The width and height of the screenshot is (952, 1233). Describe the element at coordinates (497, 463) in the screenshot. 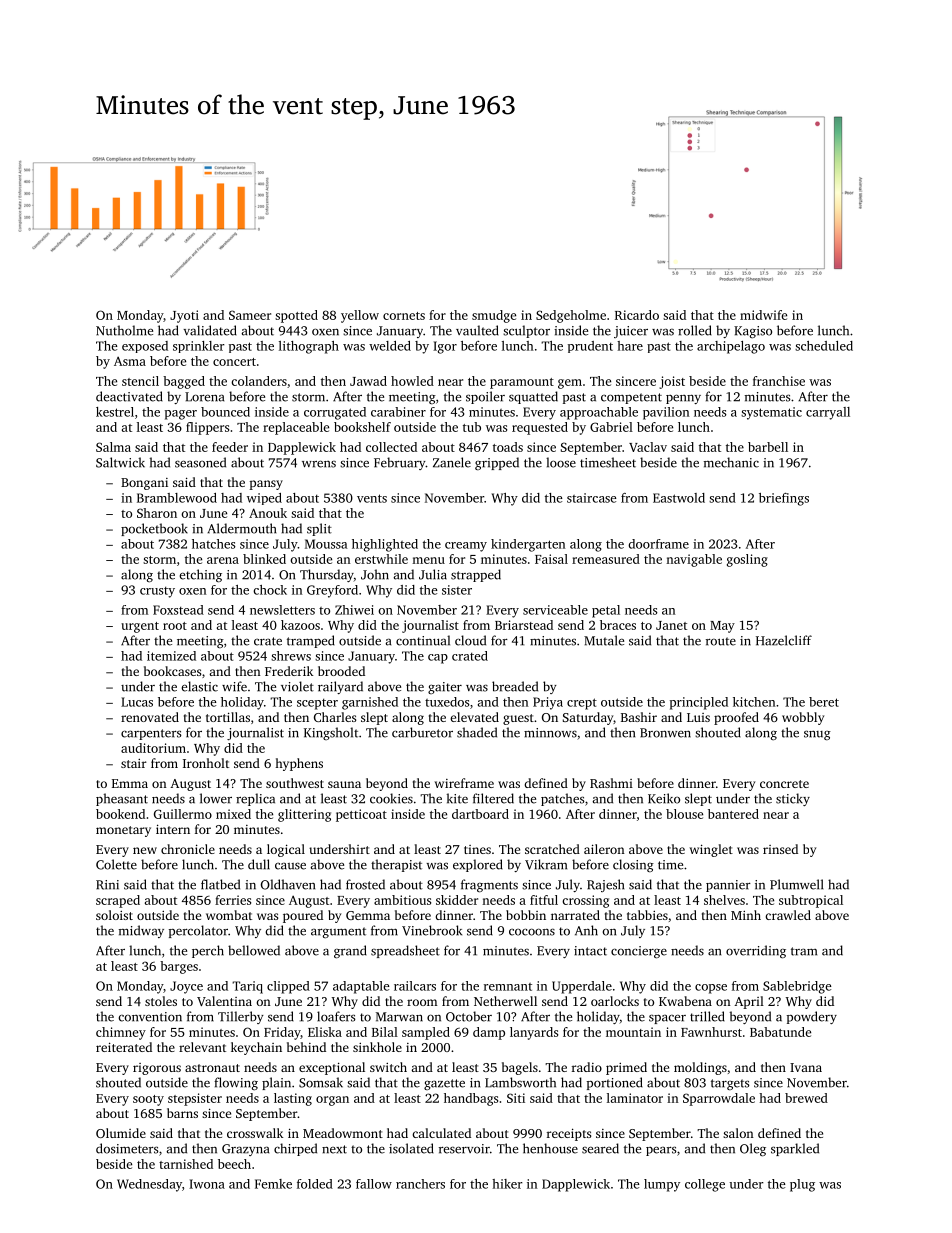

I see `gripped` at that location.
